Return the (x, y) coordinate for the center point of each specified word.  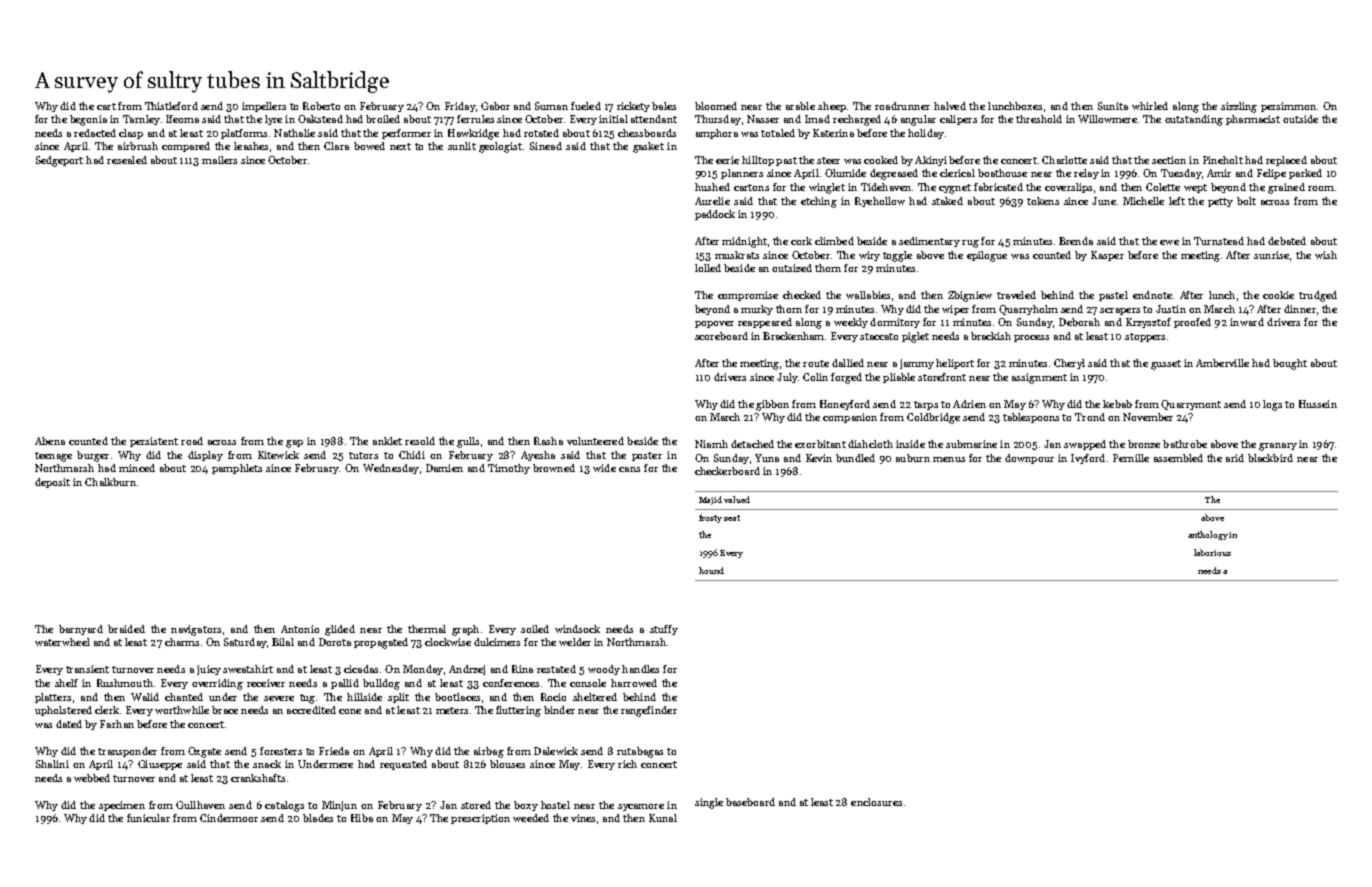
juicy (209, 670)
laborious (1212, 552)
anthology (1208, 535)
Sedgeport (59, 161)
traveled (1016, 295)
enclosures (876, 802)
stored (476, 805)
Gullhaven (200, 805)
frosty (710, 518)
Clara (336, 146)
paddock (715, 215)
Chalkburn (110, 482)
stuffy (664, 630)
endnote (1152, 295)
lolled (708, 268)
